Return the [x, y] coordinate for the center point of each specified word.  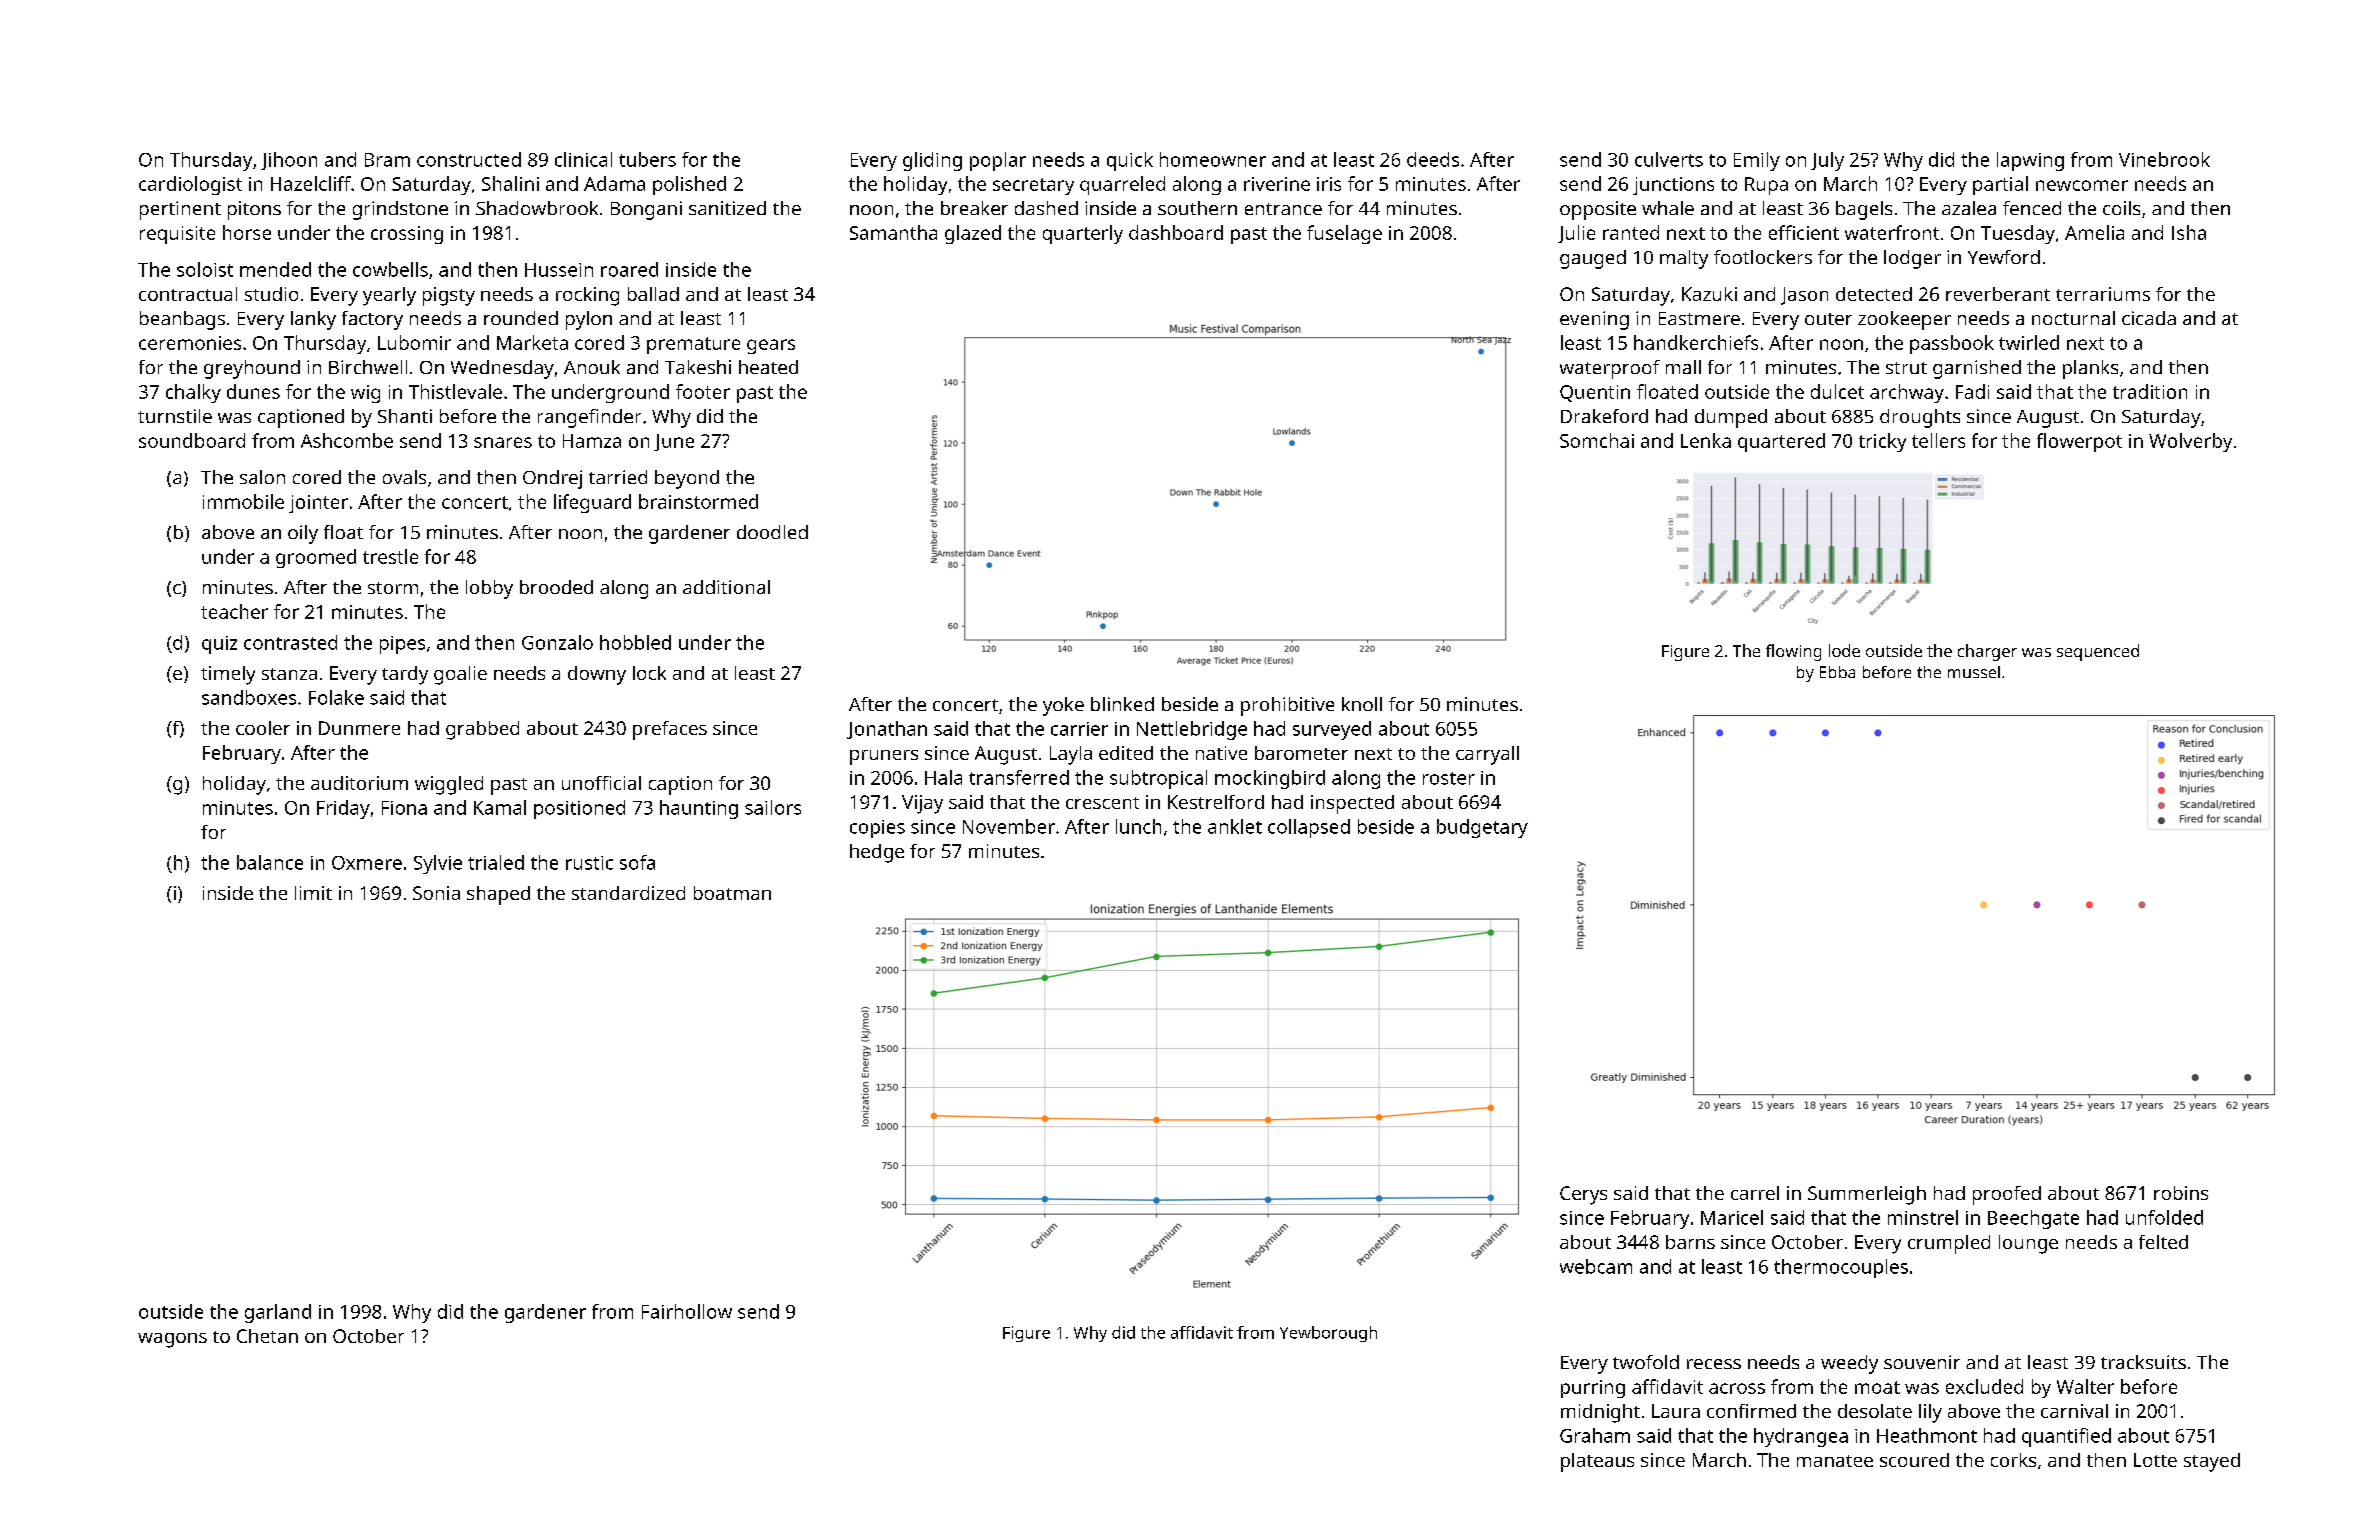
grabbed [482, 730]
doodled [772, 532]
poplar [998, 161]
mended [275, 269]
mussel [1974, 672]
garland [278, 1313]
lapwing [2030, 161]
